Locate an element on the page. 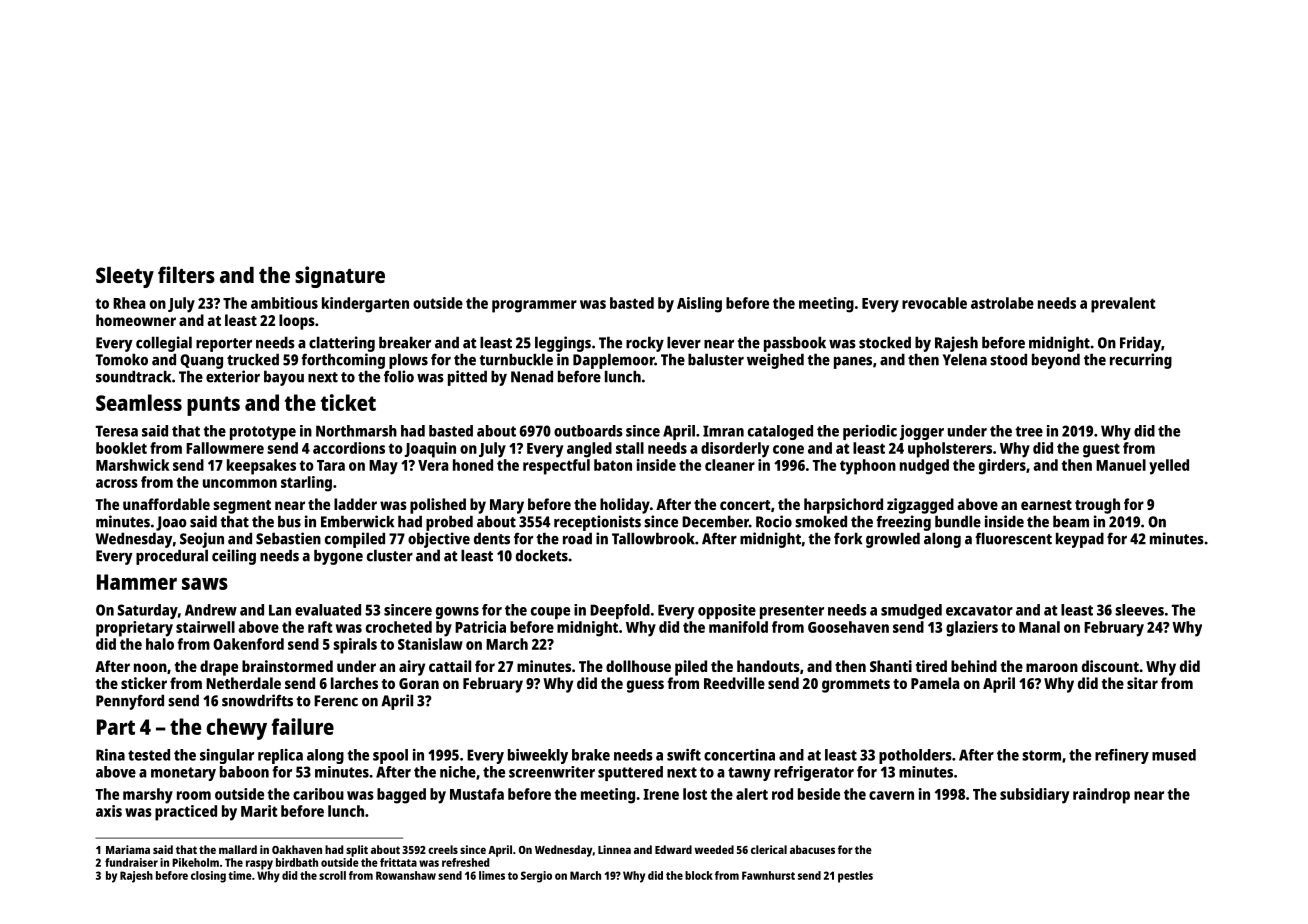 This image has height=924, width=1308. raft is located at coordinates (320, 627).
